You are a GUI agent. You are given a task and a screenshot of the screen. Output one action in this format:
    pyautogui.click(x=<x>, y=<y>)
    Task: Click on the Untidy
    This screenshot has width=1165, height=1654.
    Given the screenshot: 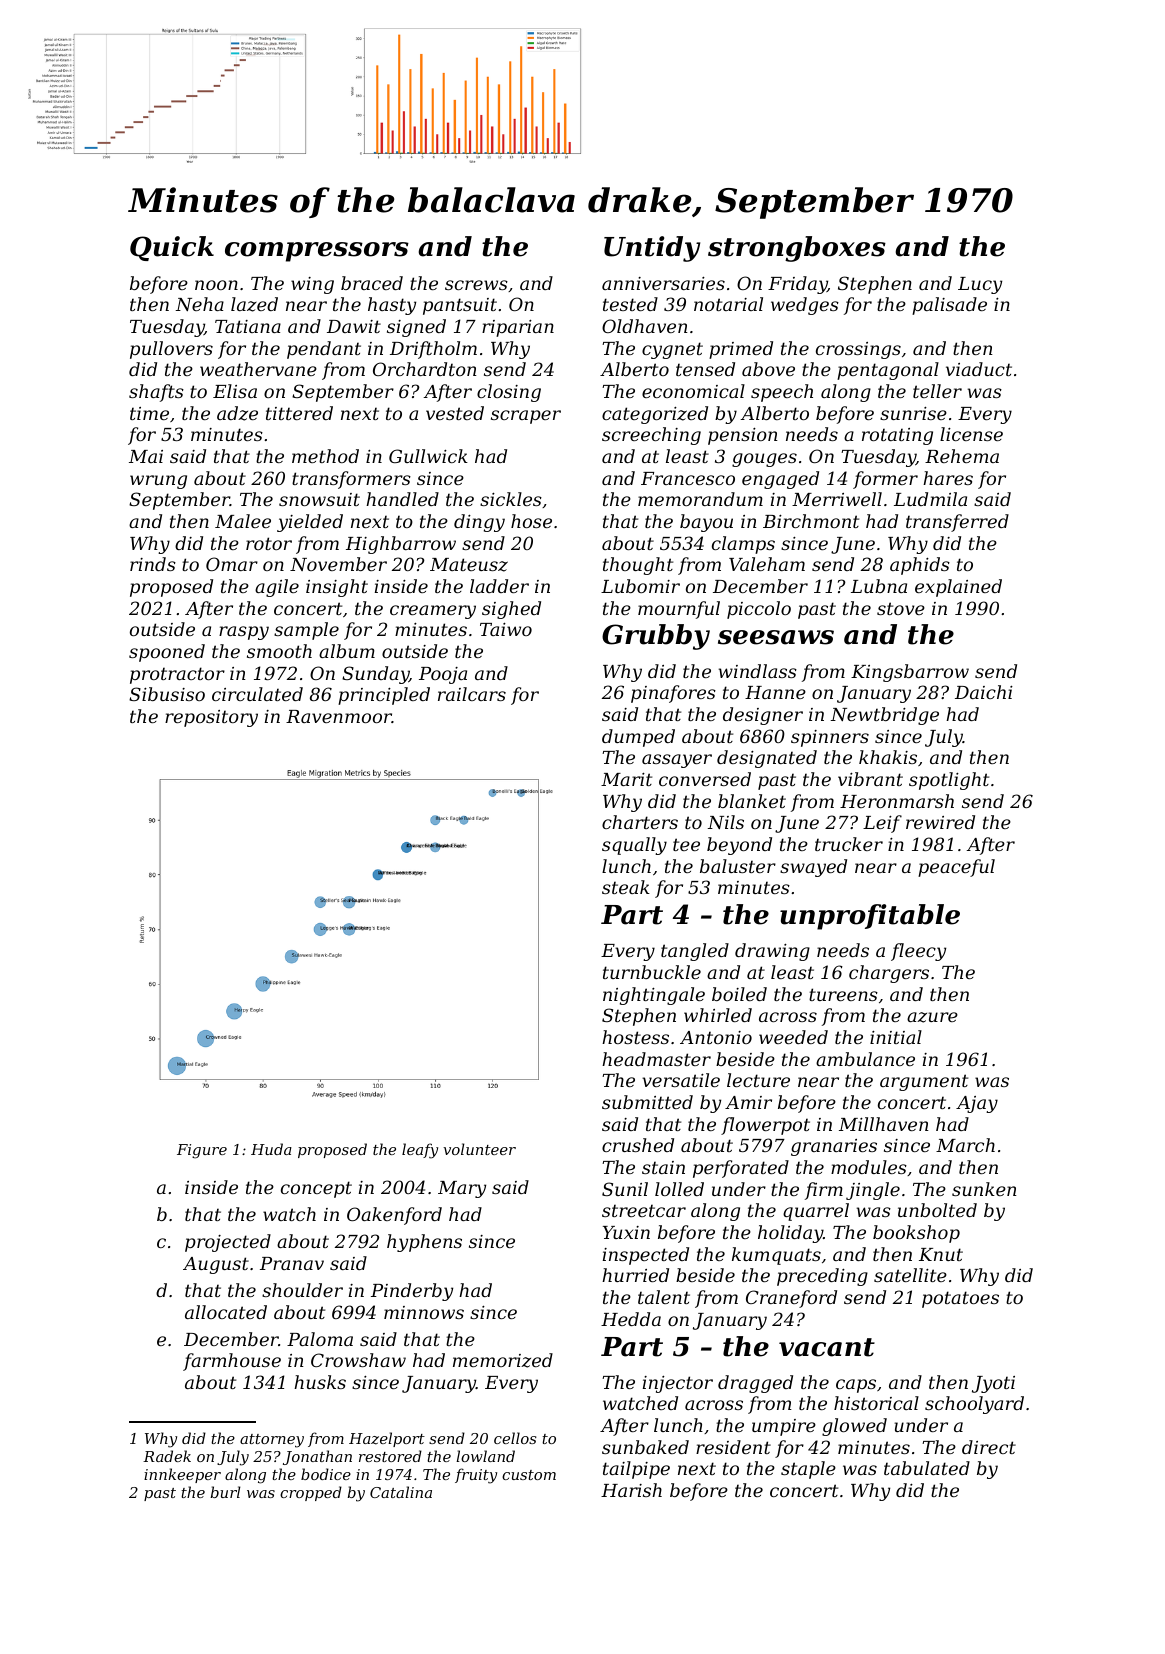 What is the action you would take?
    pyautogui.click(x=652, y=249)
